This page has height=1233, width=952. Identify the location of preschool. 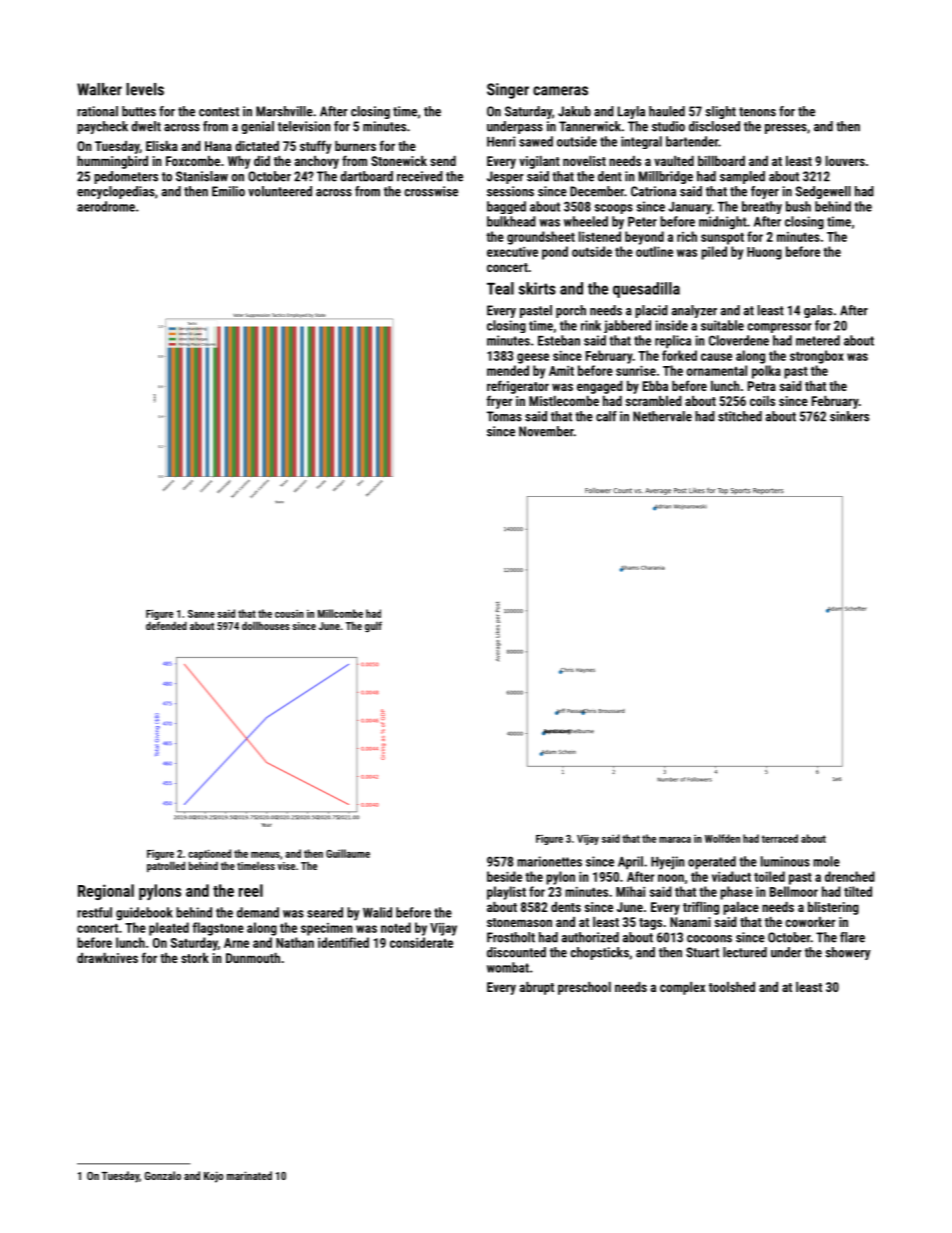
(584, 988).
